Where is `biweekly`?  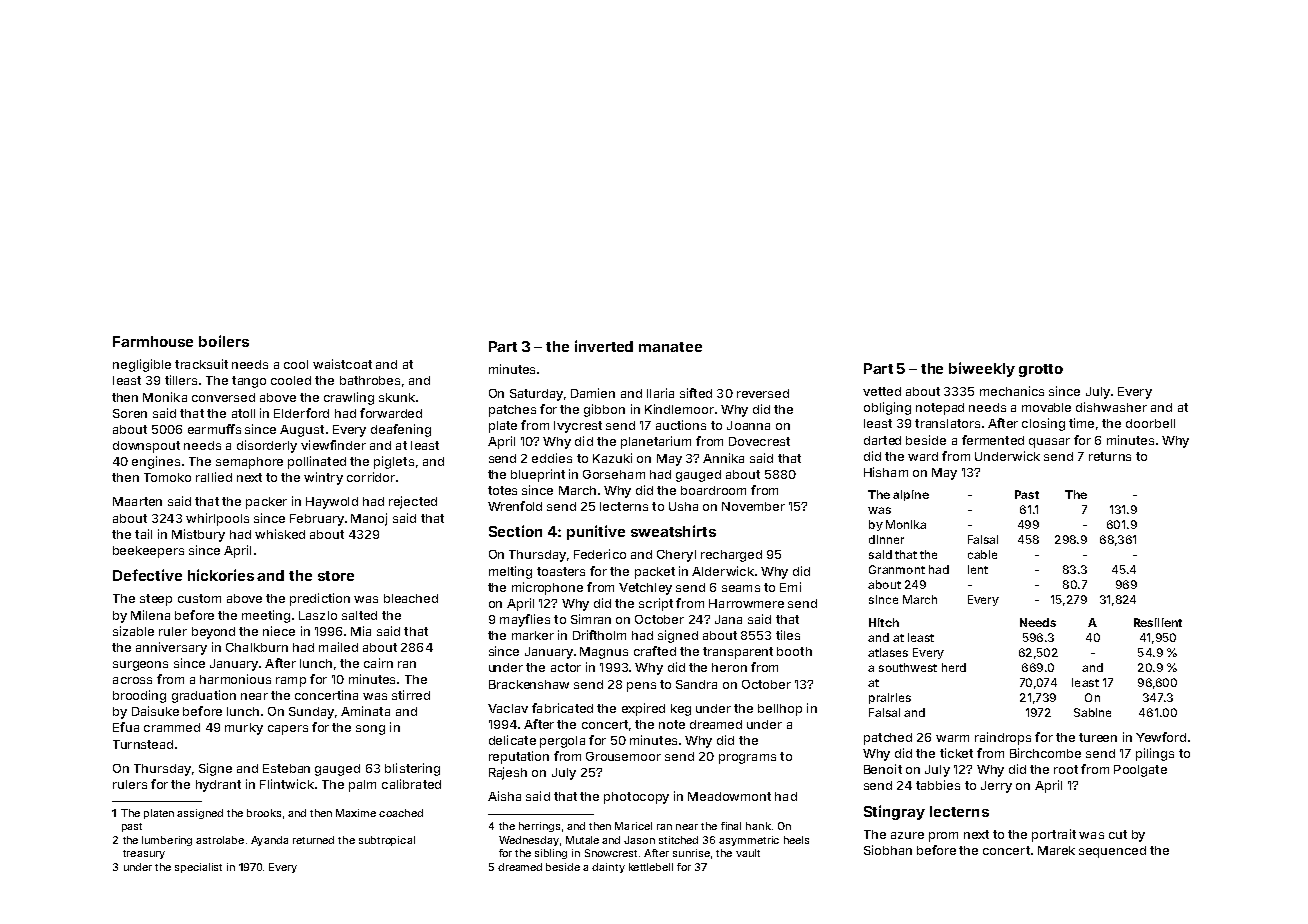
biweekly is located at coordinates (982, 369).
